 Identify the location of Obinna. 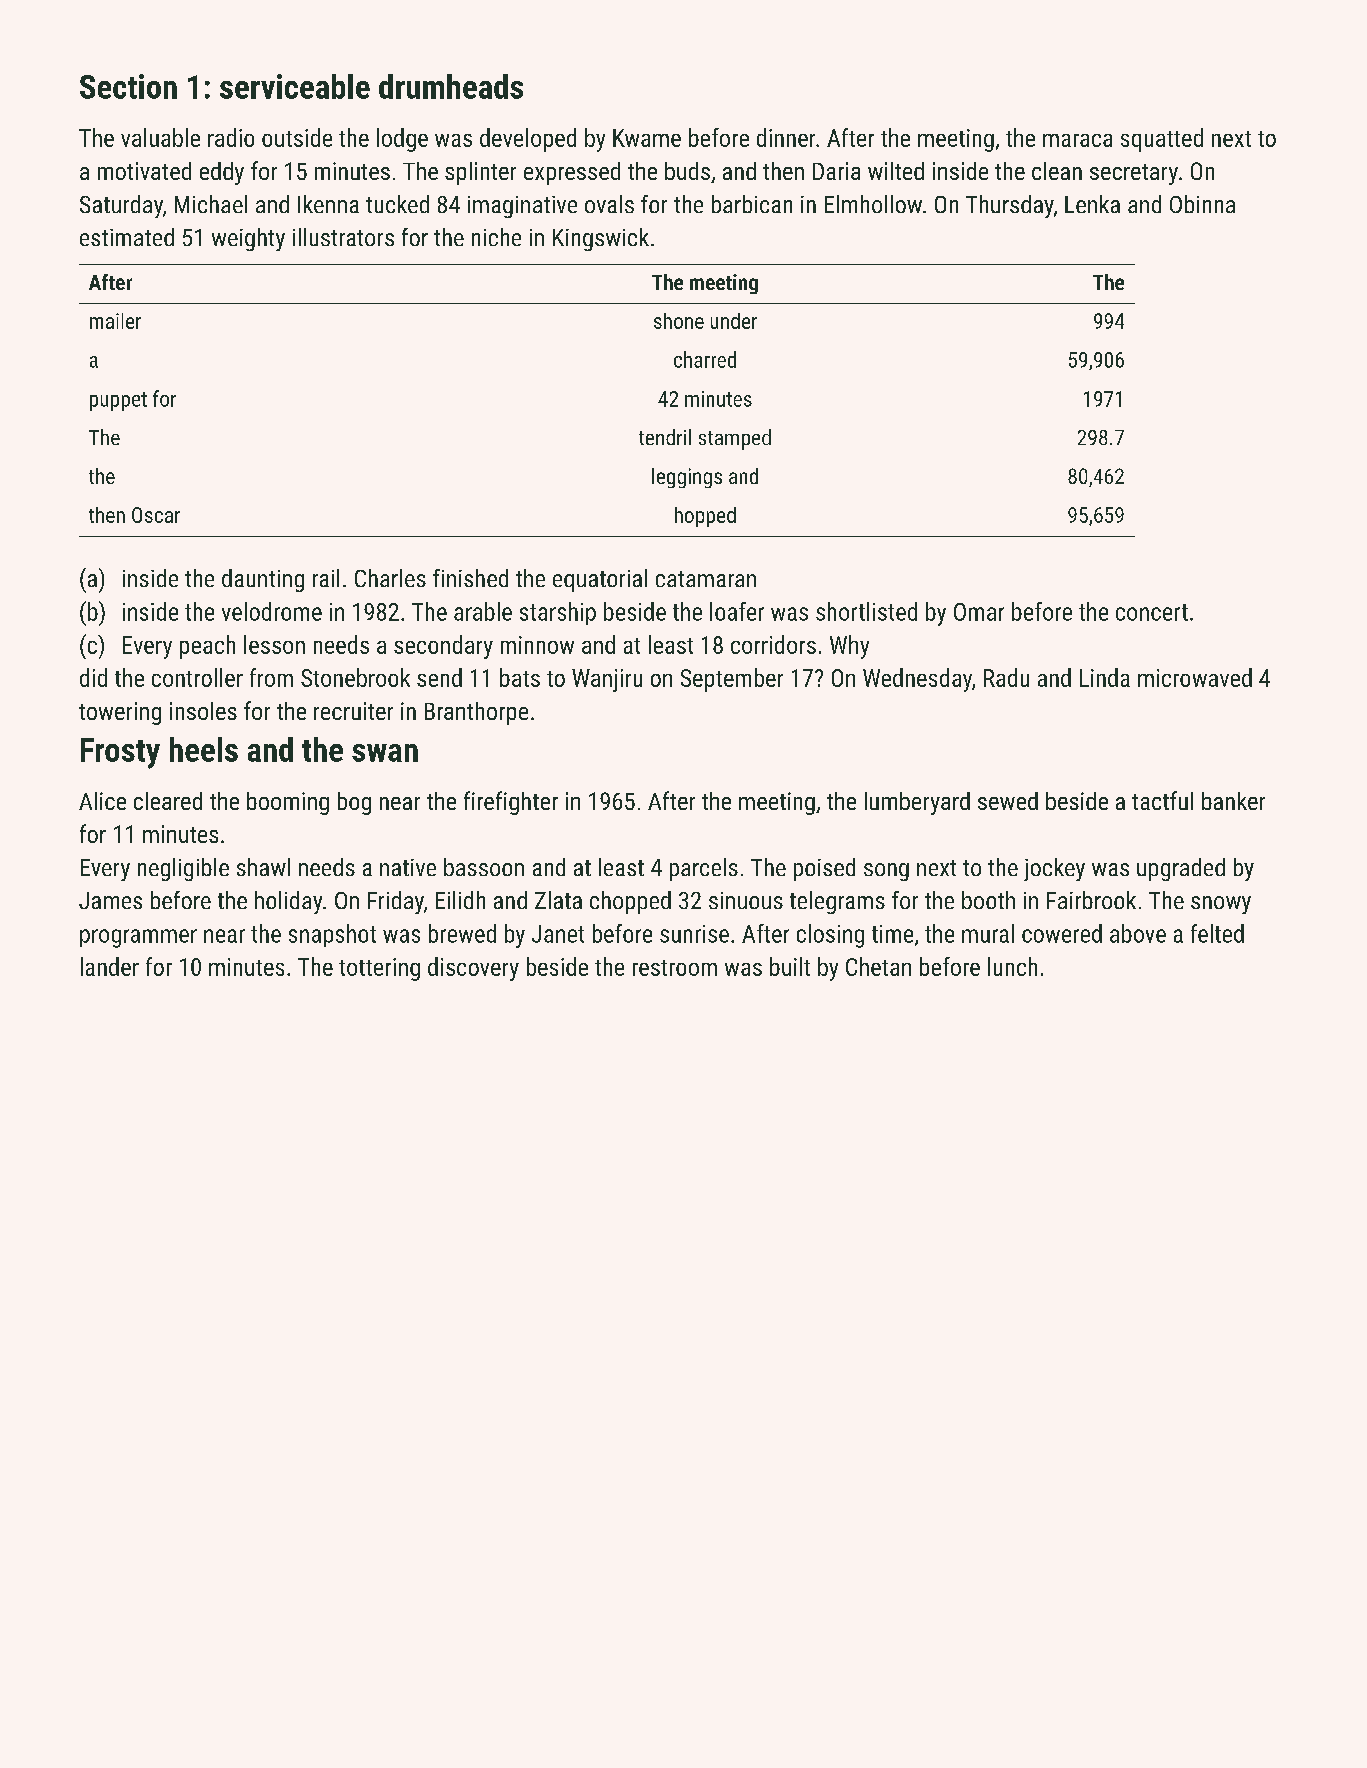
(1202, 204).
